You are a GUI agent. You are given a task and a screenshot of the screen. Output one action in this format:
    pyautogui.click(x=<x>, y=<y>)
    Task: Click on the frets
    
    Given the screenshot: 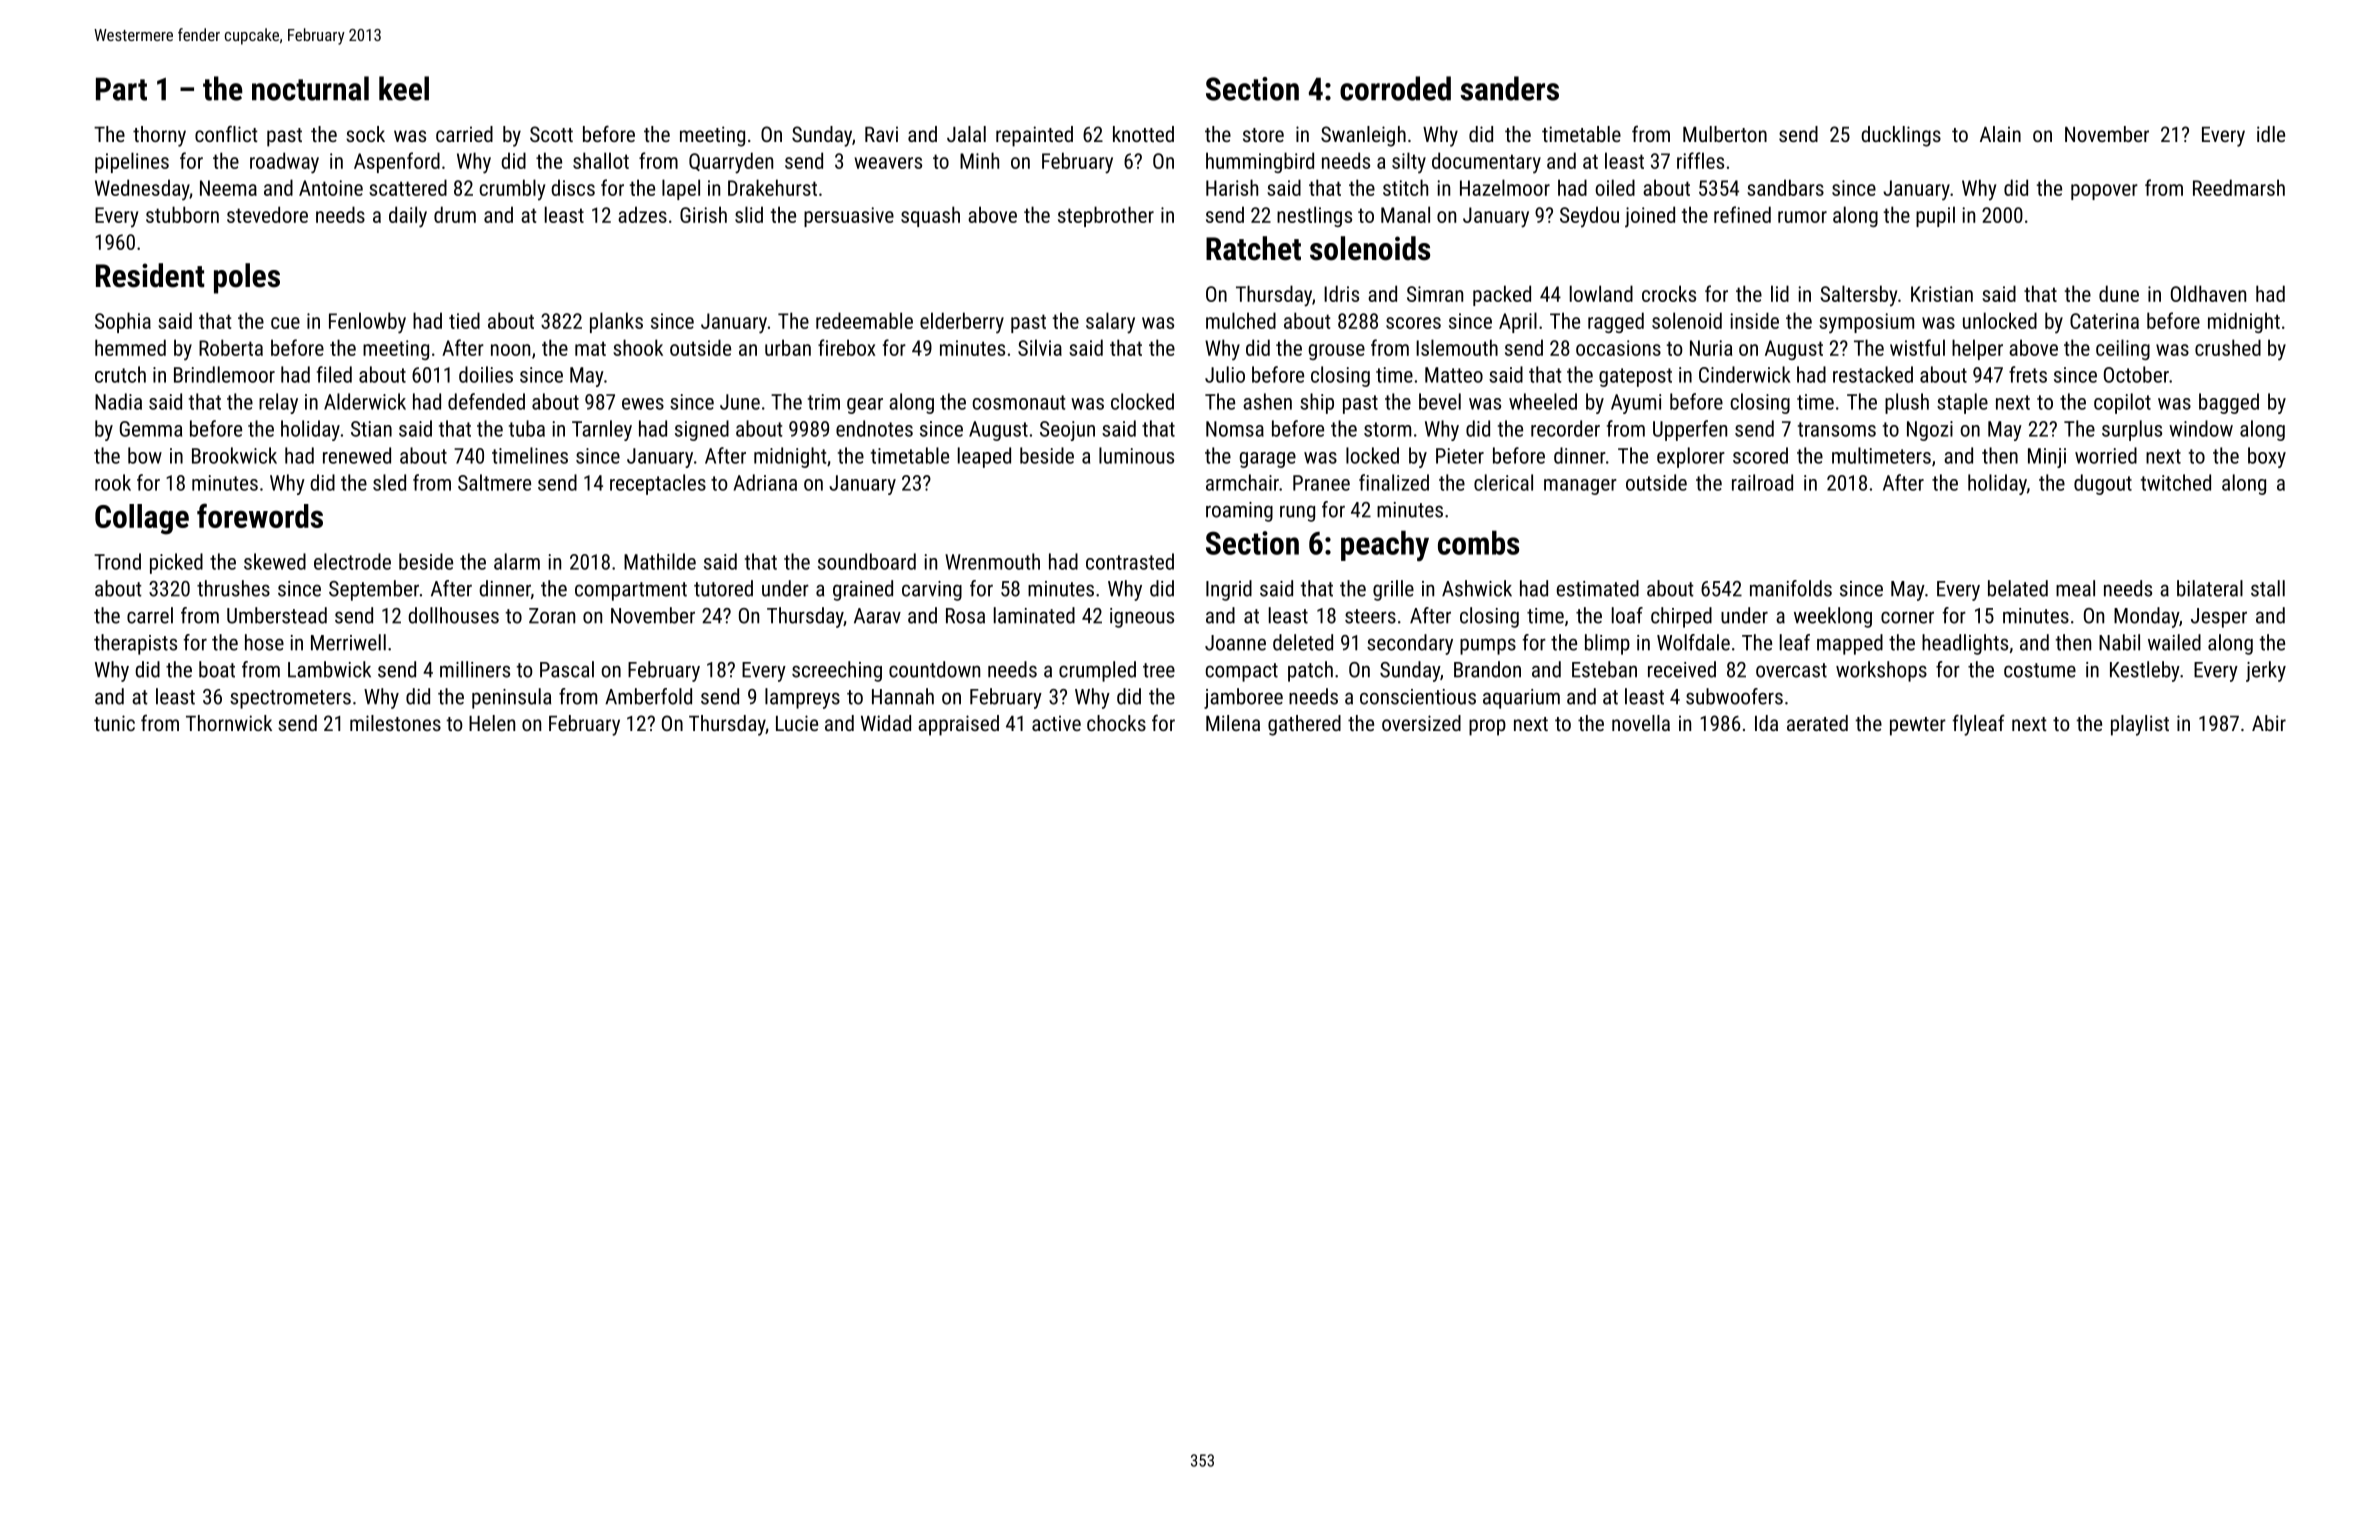 What is the action you would take?
    pyautogui.click(x=2028, y=374)
